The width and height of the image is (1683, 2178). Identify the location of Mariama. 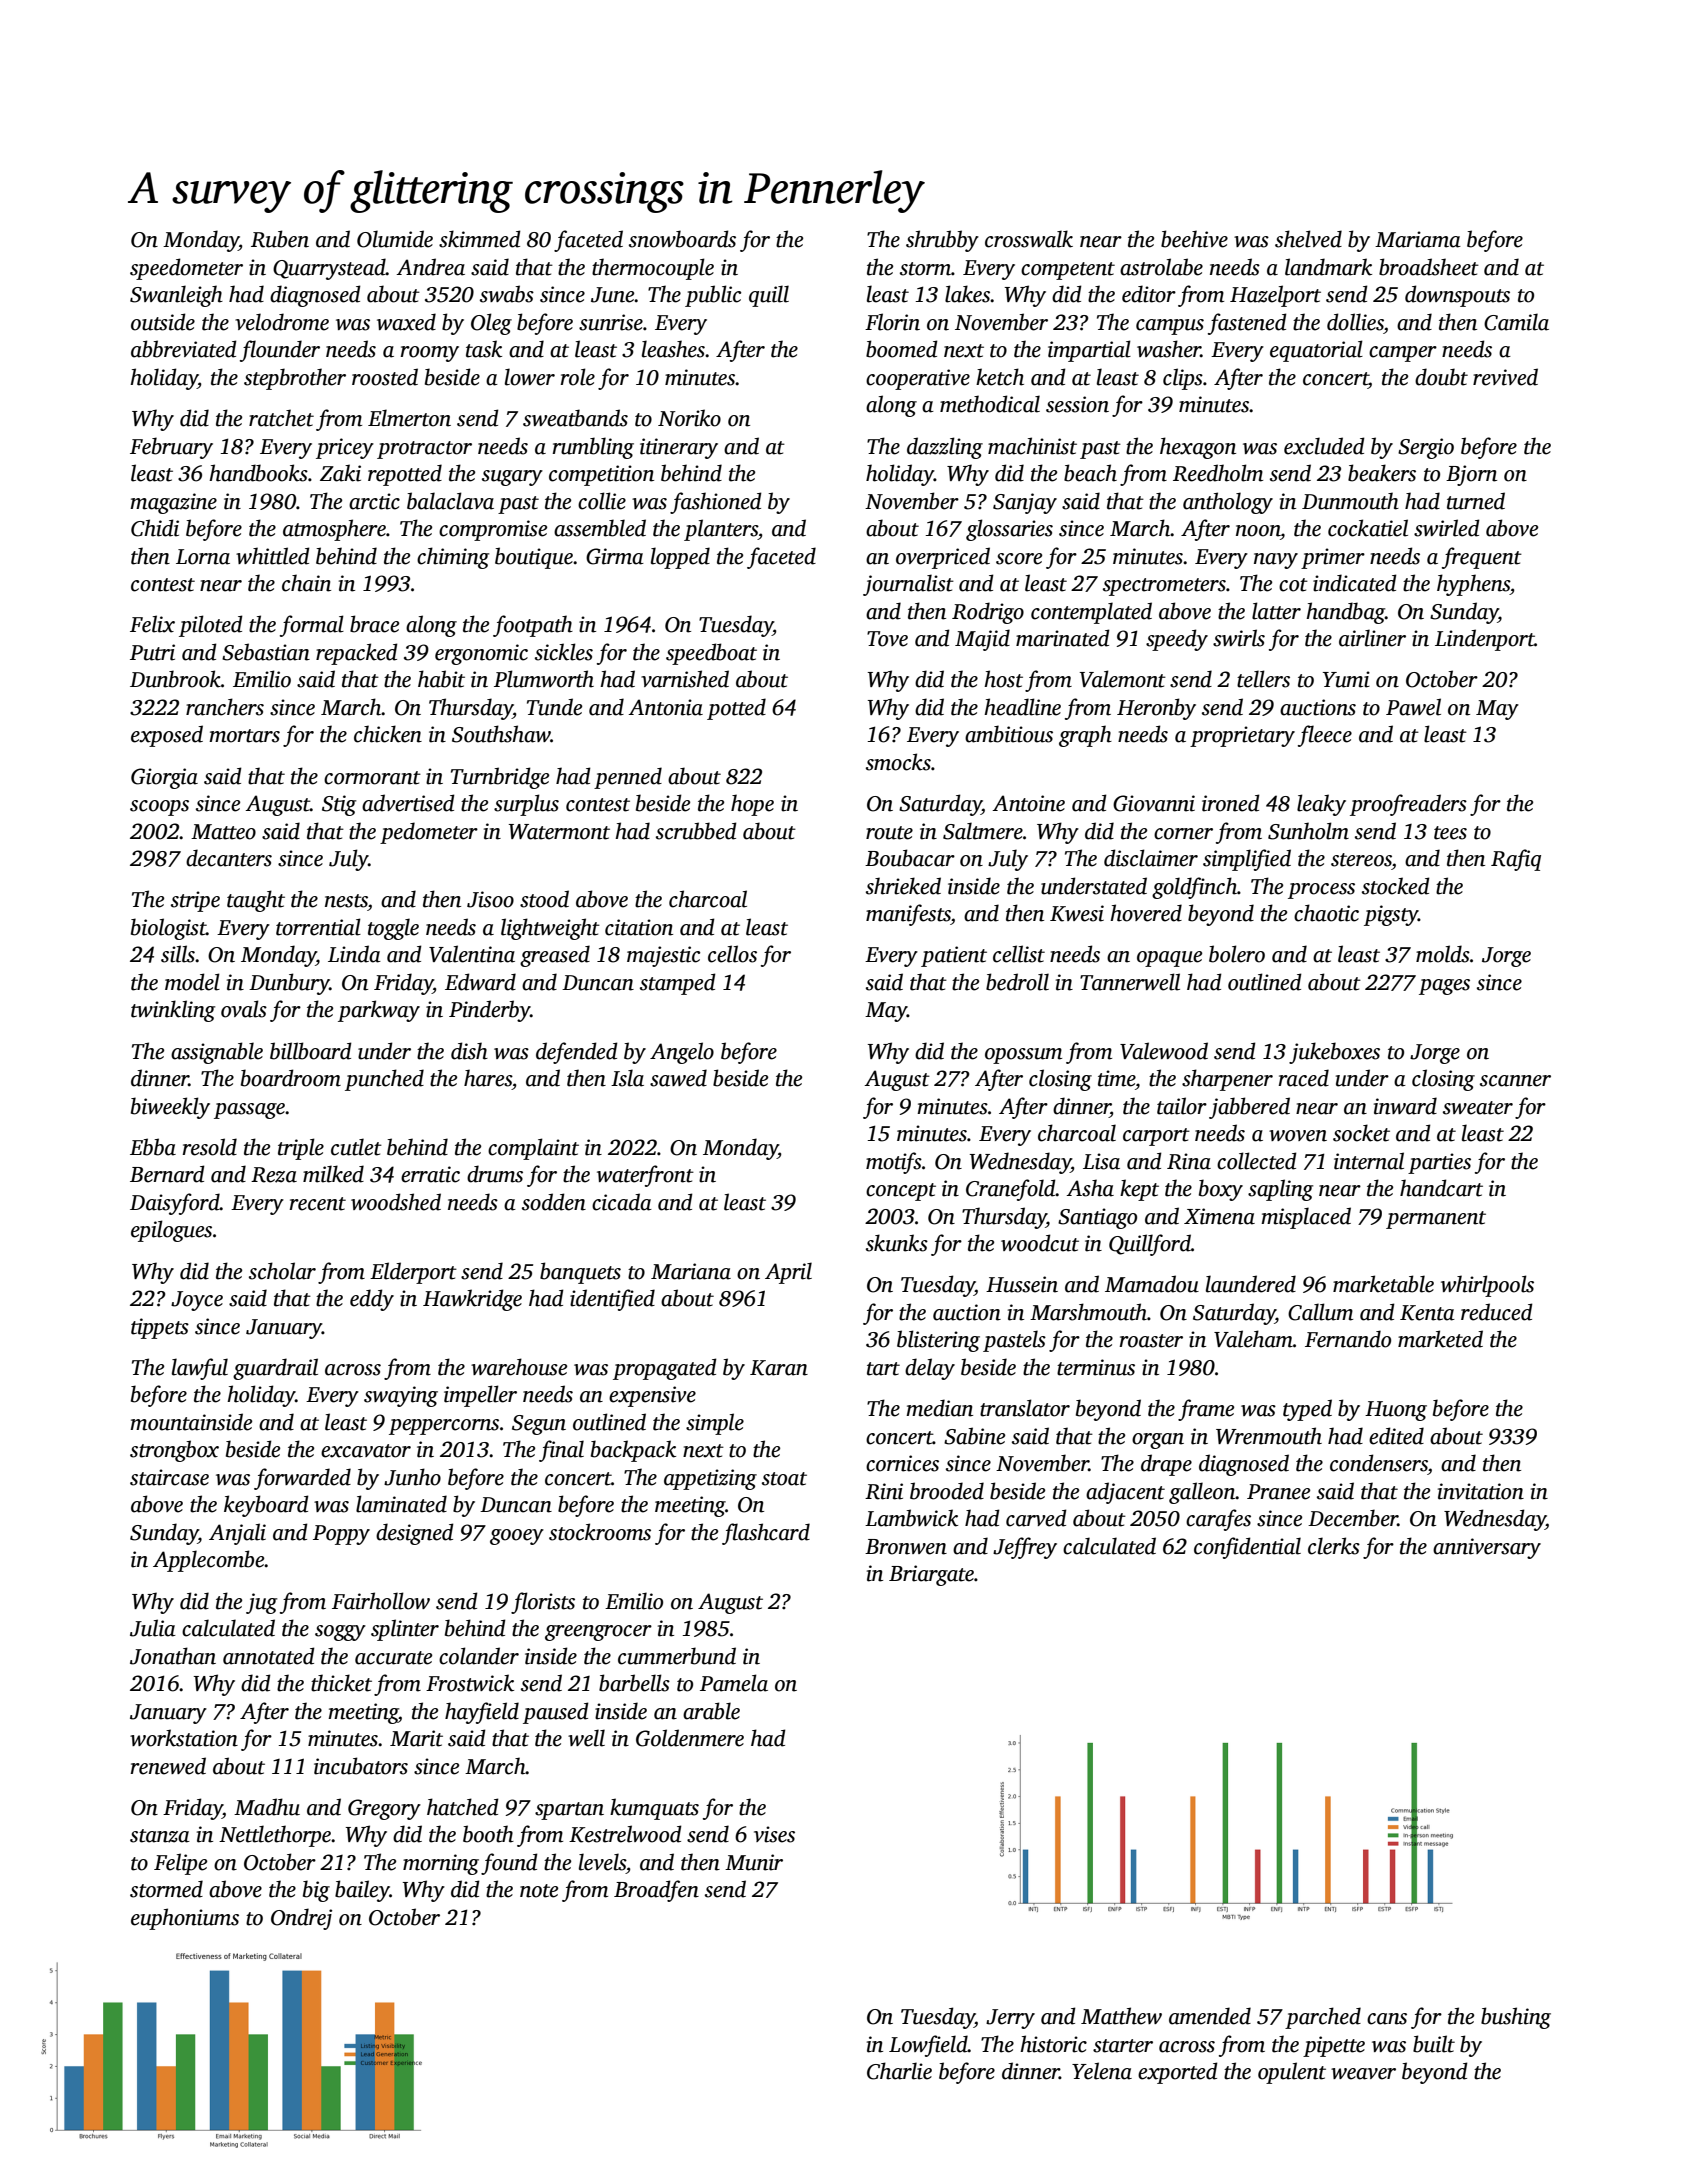
(1418, 239).
